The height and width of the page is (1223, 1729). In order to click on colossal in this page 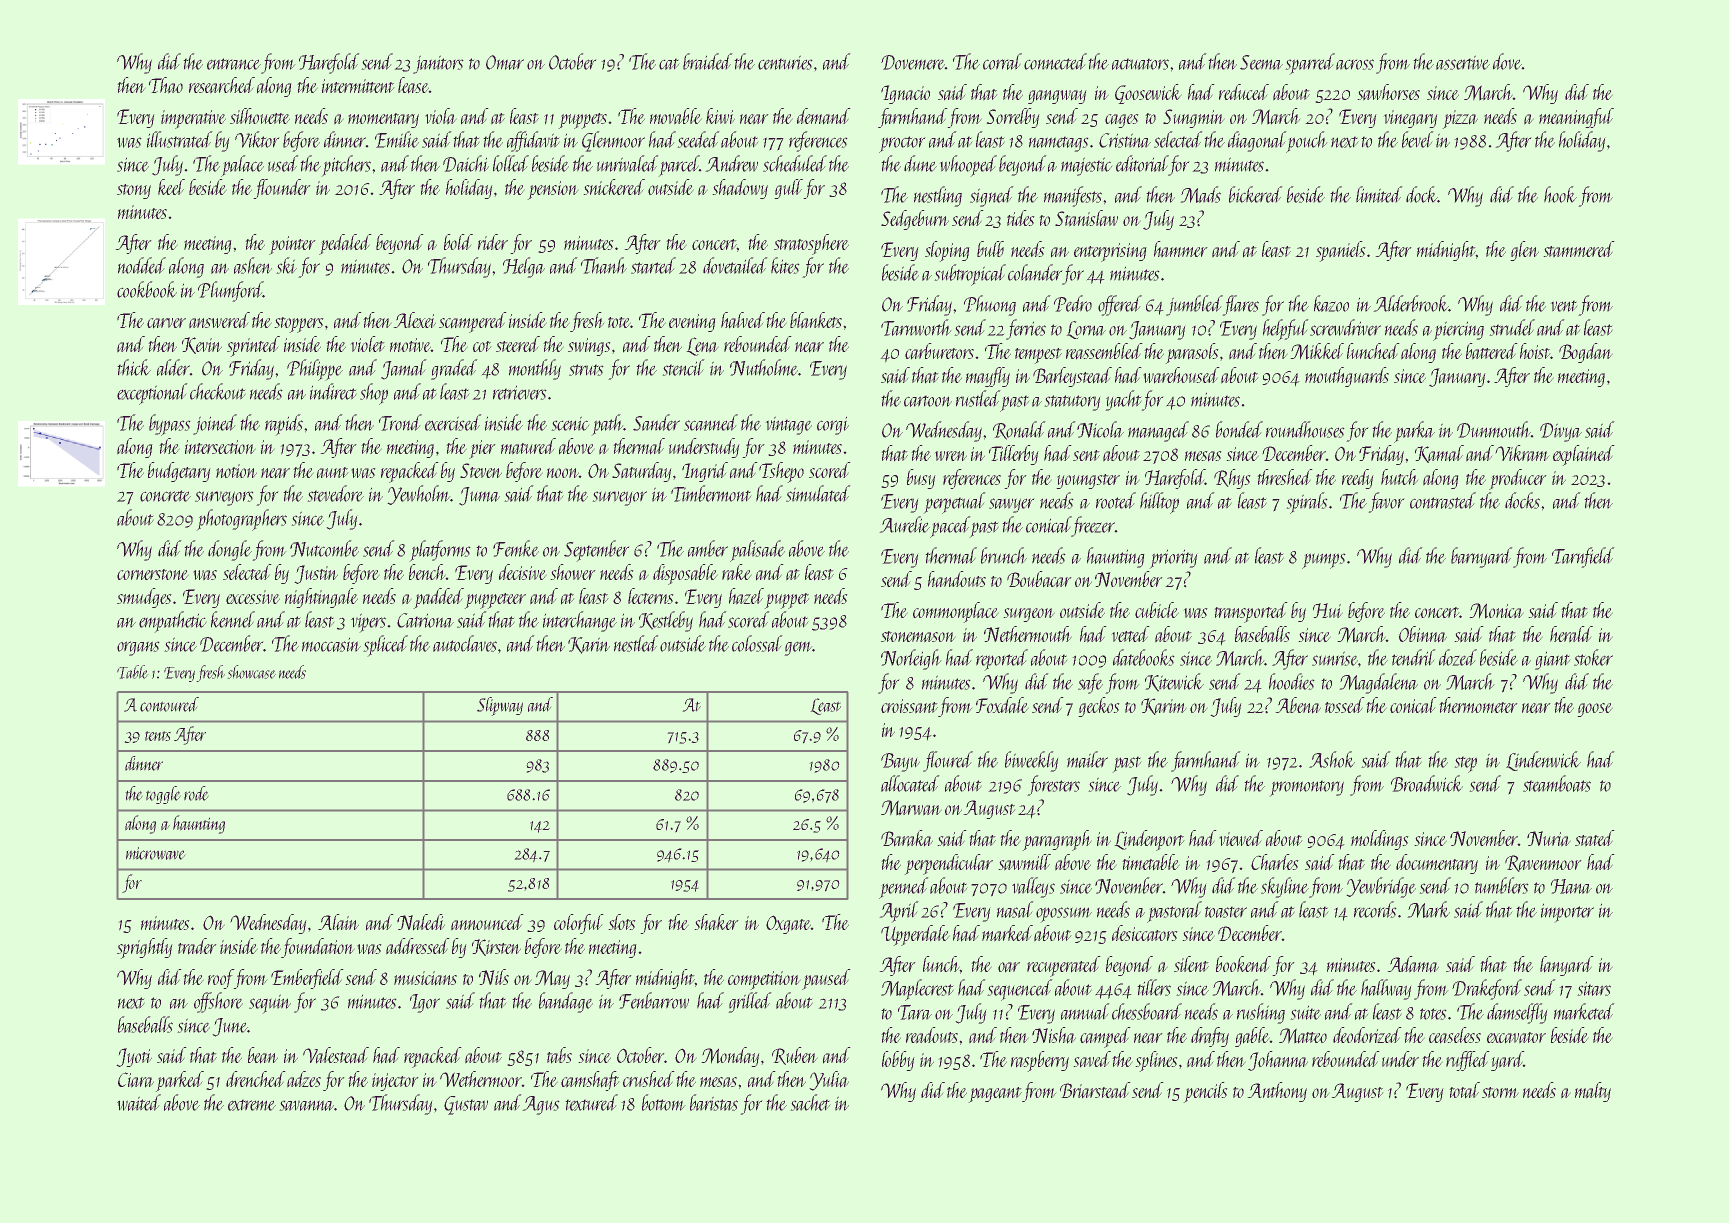, I will do `click(757, 643)`.
